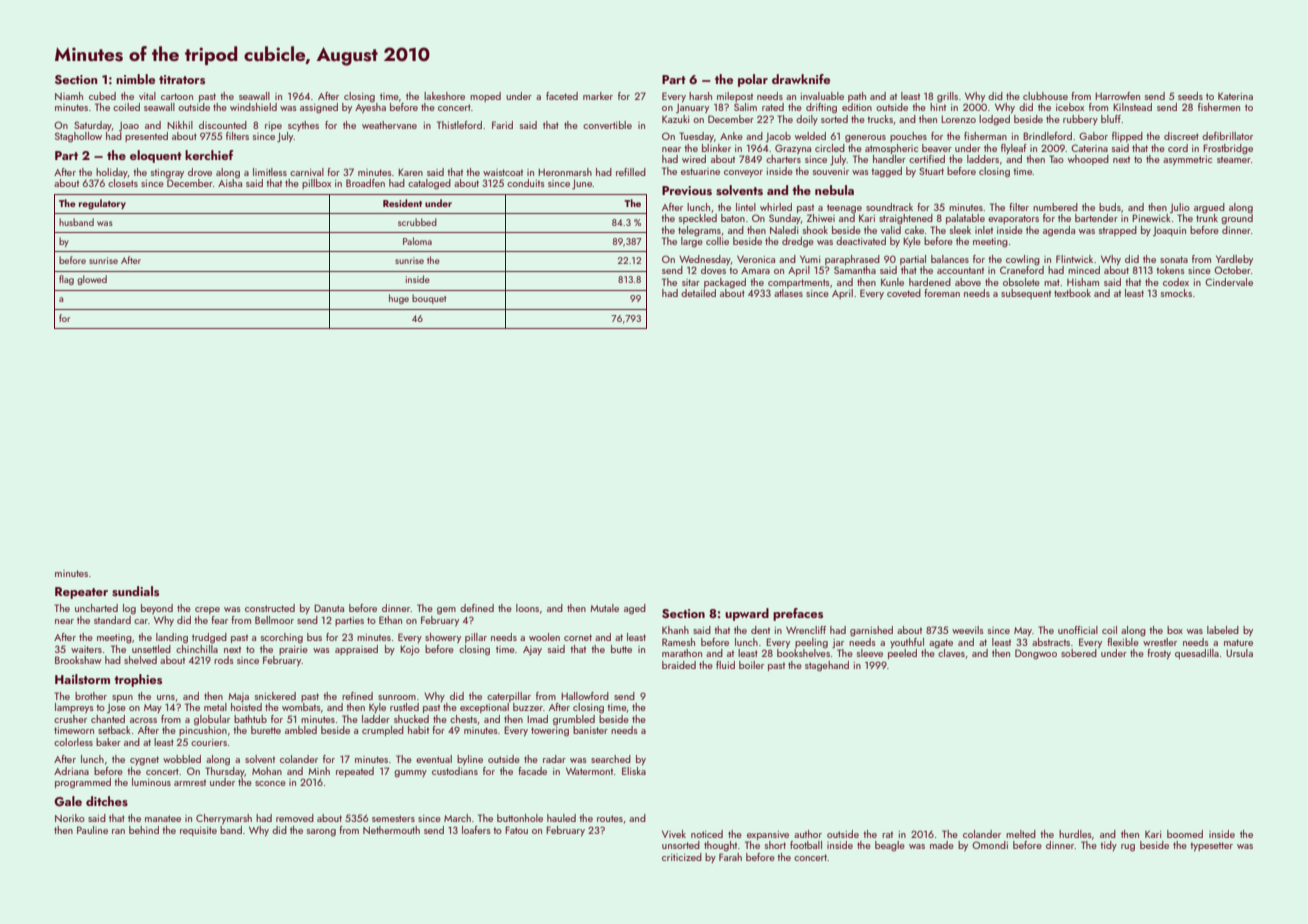 The image size is (1308, 924). I want to click on behind, so click(144, 830).
